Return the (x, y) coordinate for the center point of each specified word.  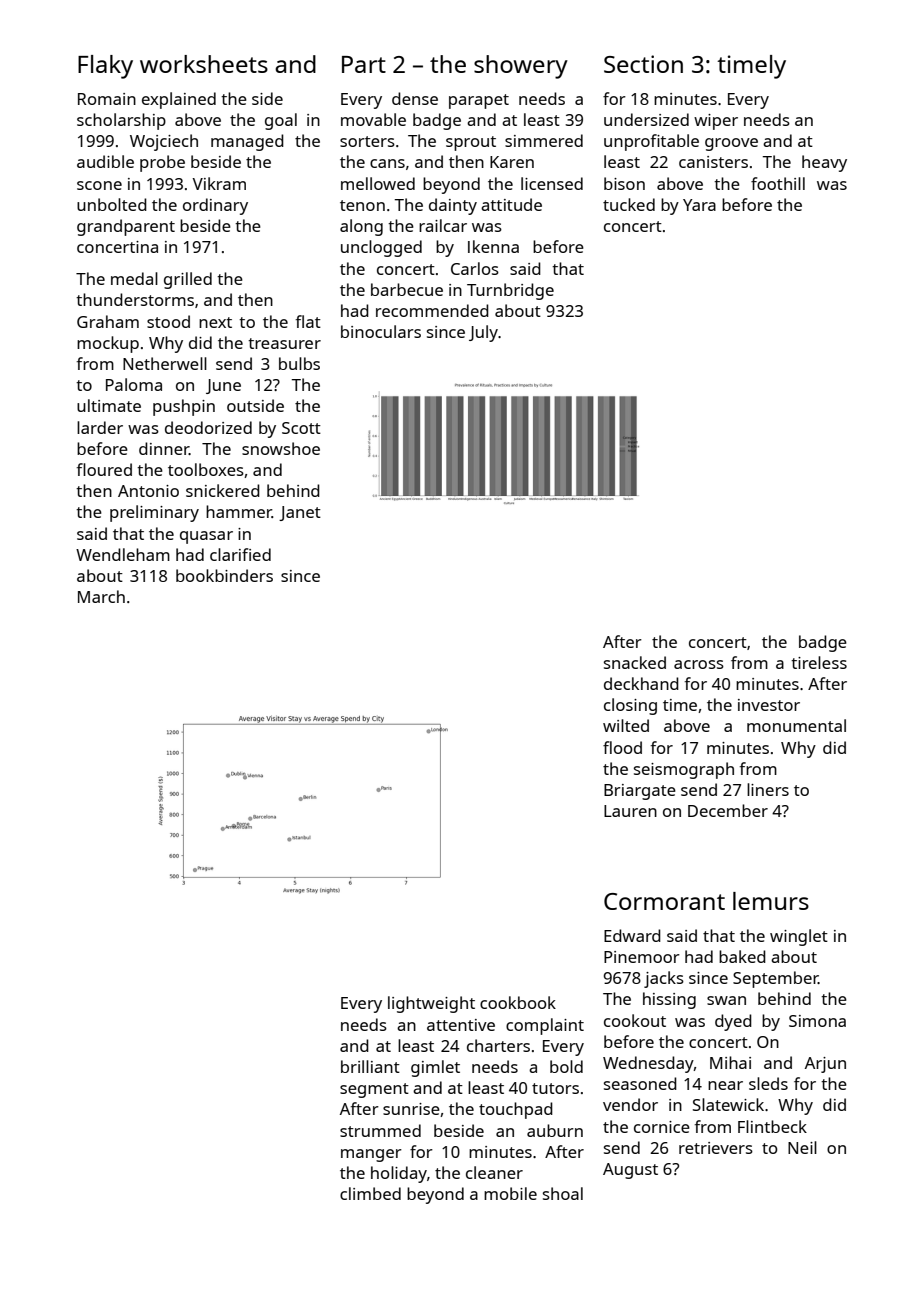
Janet (300, 513)
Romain (107, 99)
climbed (370, 1193)
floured (104, 469)
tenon (362, 205)
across (699, 664)
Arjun (825, 1065)
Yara (699, 205)
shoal (563, 1193)
